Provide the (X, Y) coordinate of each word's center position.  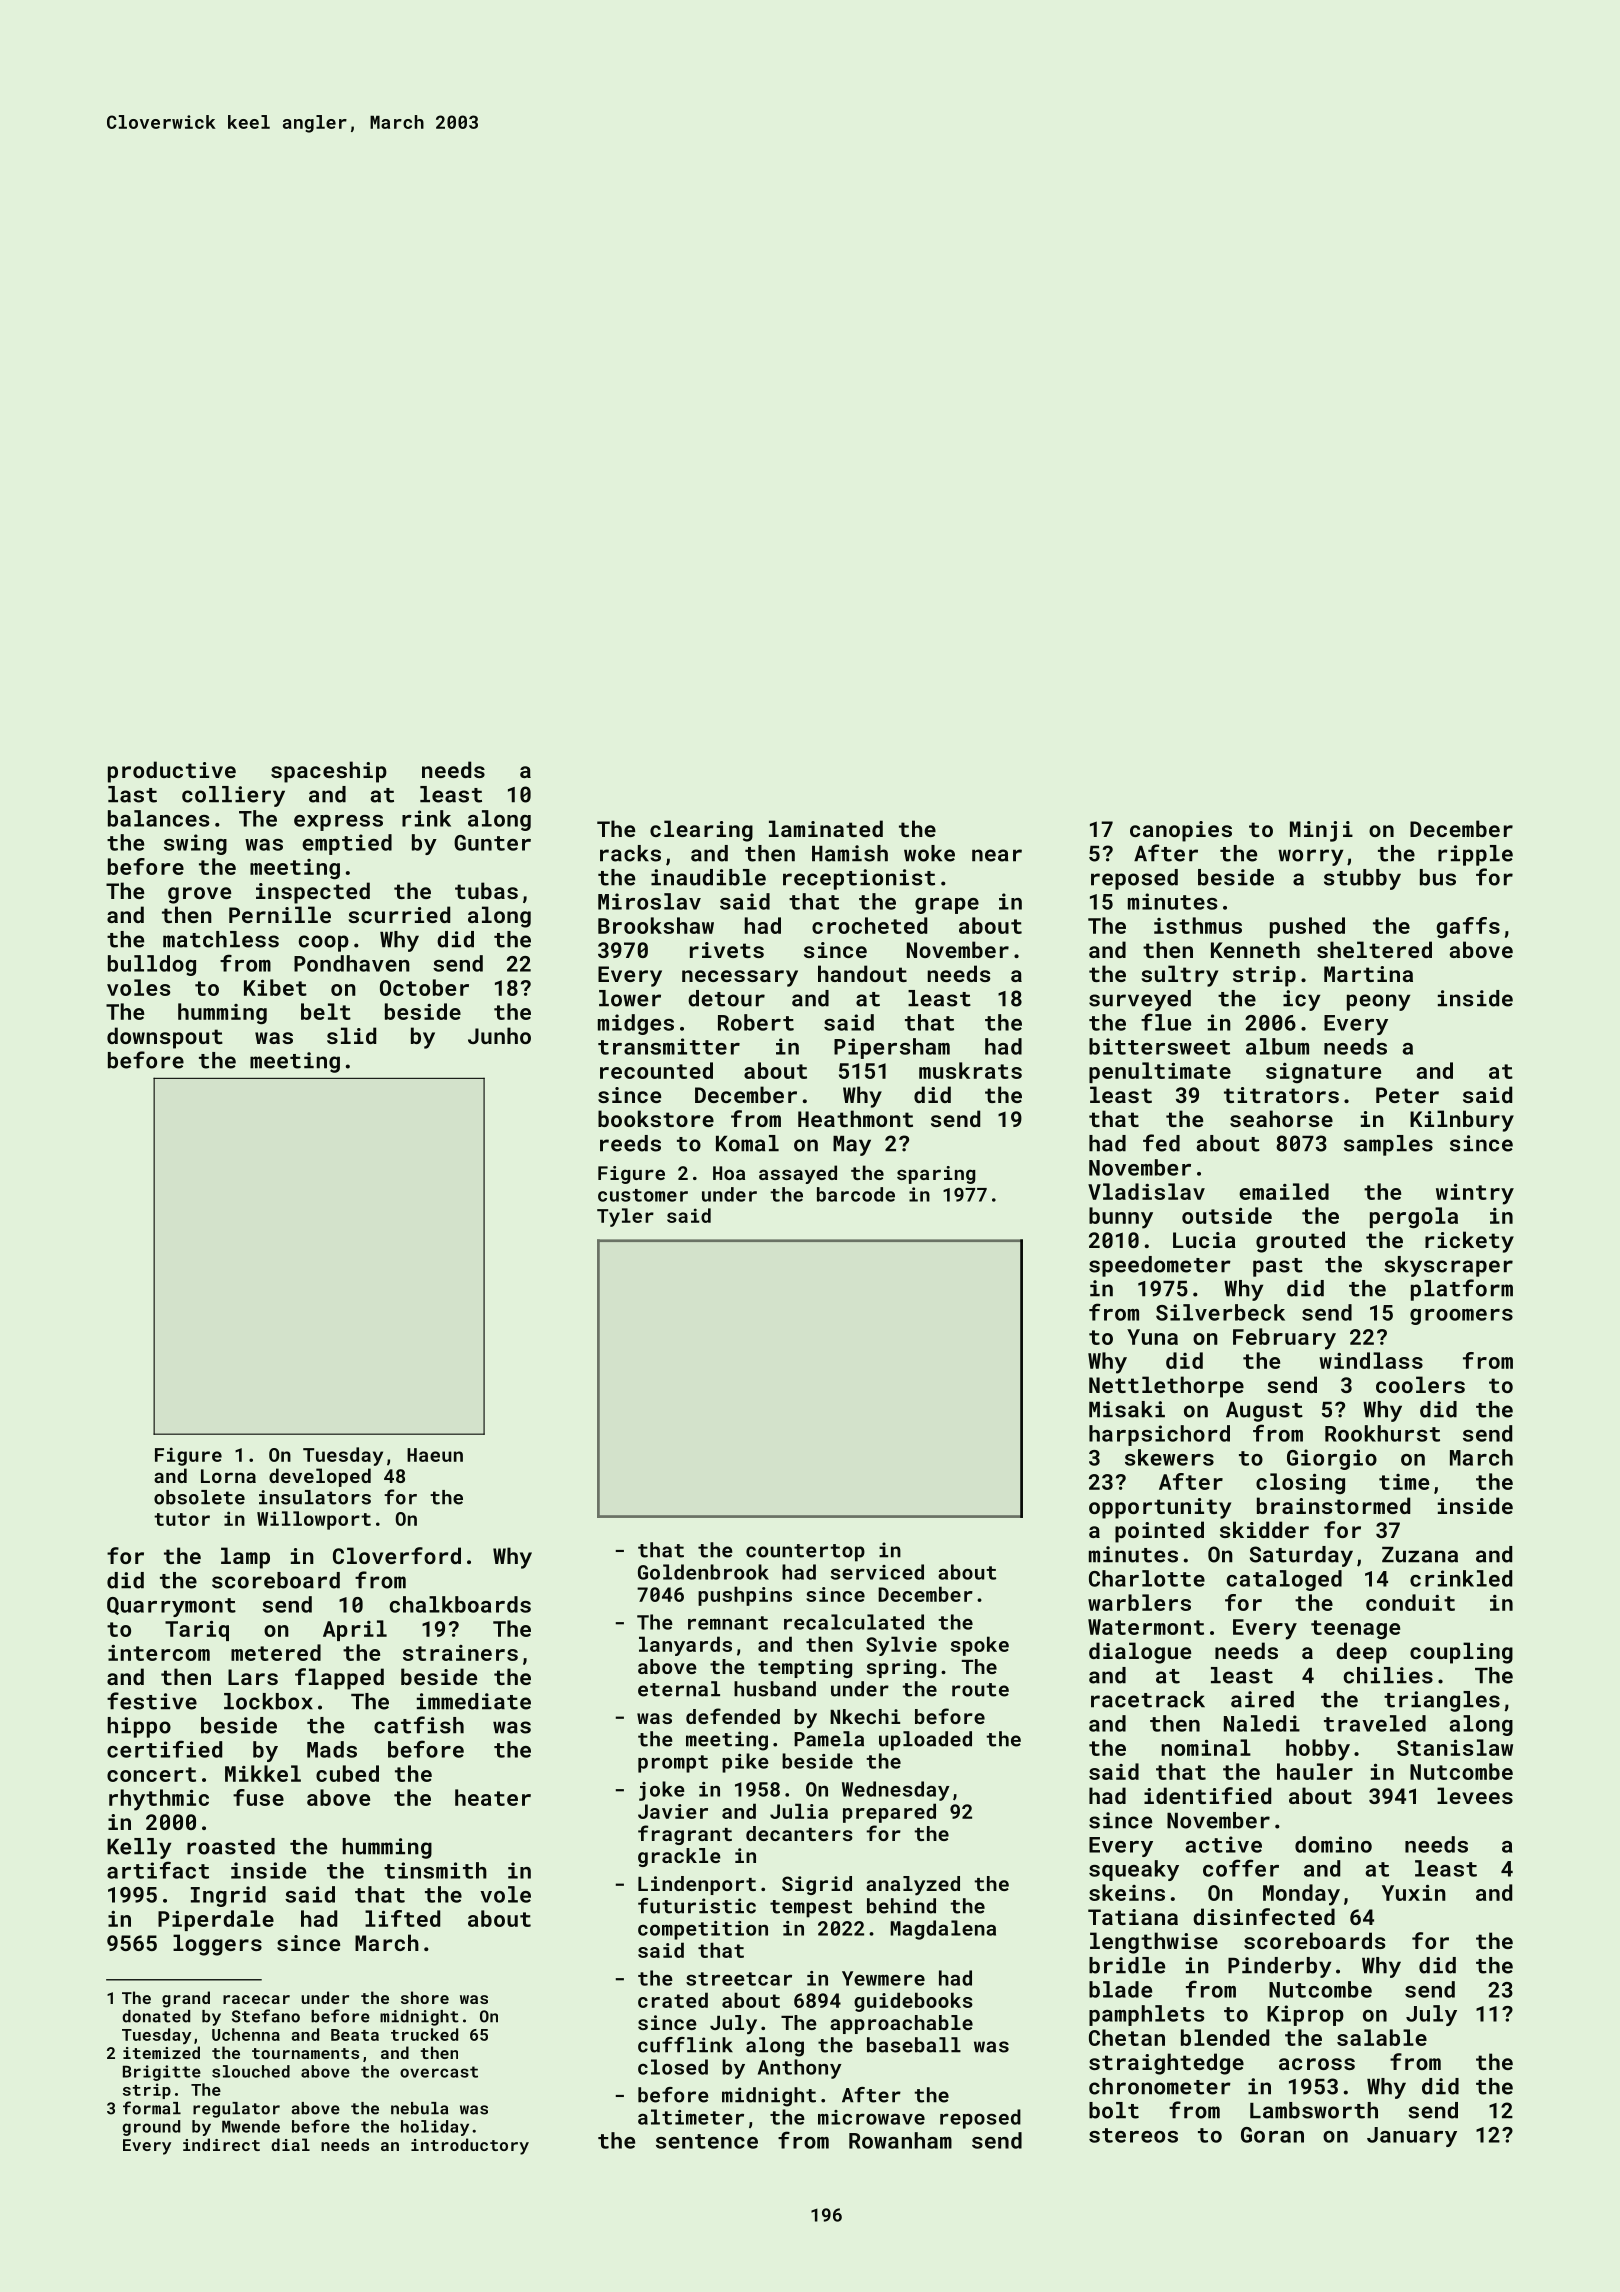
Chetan (1127, 2037)
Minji (1321, 831)
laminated (826, 828)
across (1317, 2064)
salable (1382, 2037)
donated (156, 2016)
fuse (258, 1797)
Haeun (435, 1455)
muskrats (970, 1070)
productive (172, 772)
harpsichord (1159, 1435)
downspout (165, 1038)
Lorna (228, 1476)
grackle (679, 1857)
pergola (1414, 1218)
